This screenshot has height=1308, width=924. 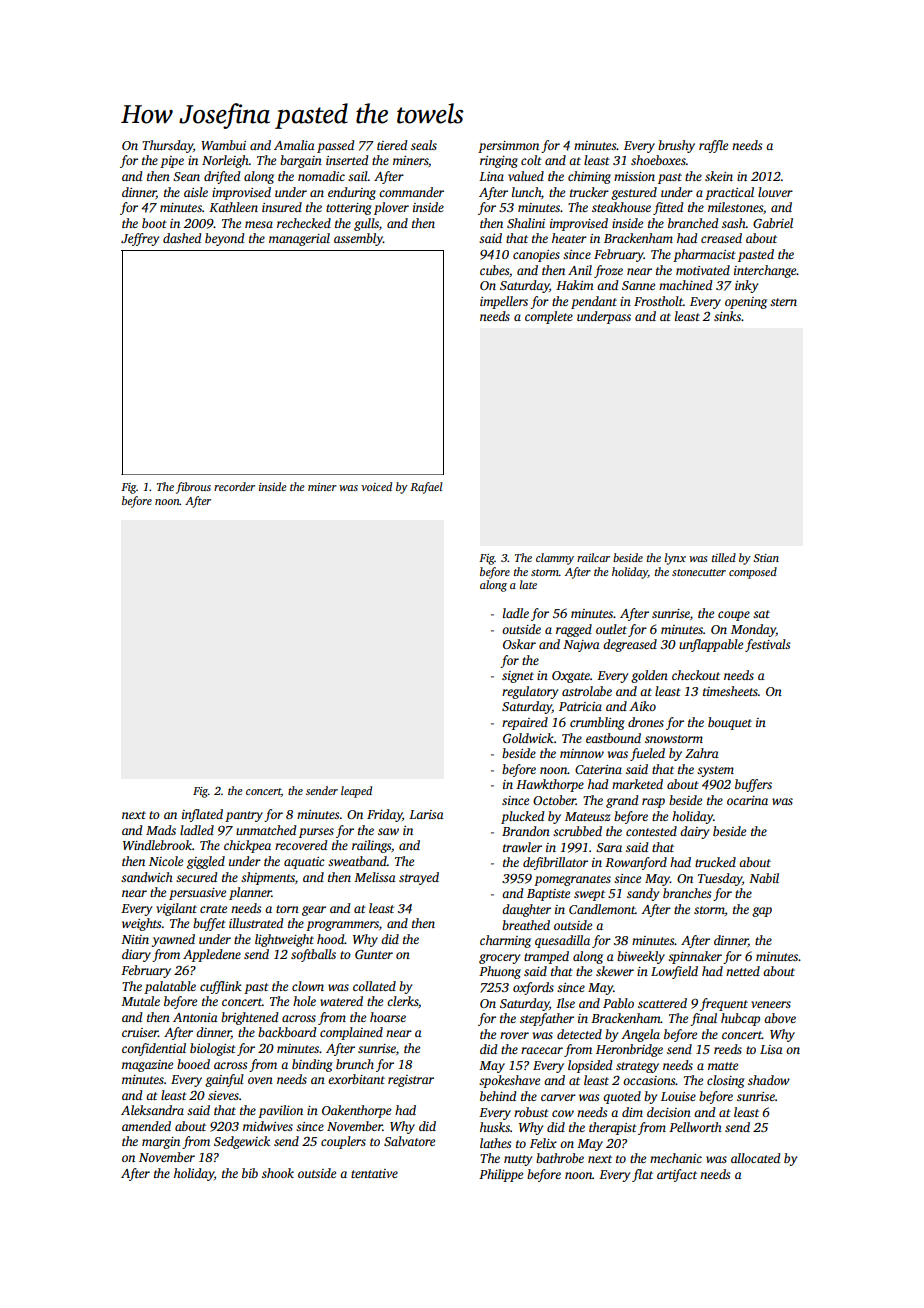 What do you see at coordinates (250, 1173) in the screenshot?
I see `bib` at bounding box center [250, 1173].
